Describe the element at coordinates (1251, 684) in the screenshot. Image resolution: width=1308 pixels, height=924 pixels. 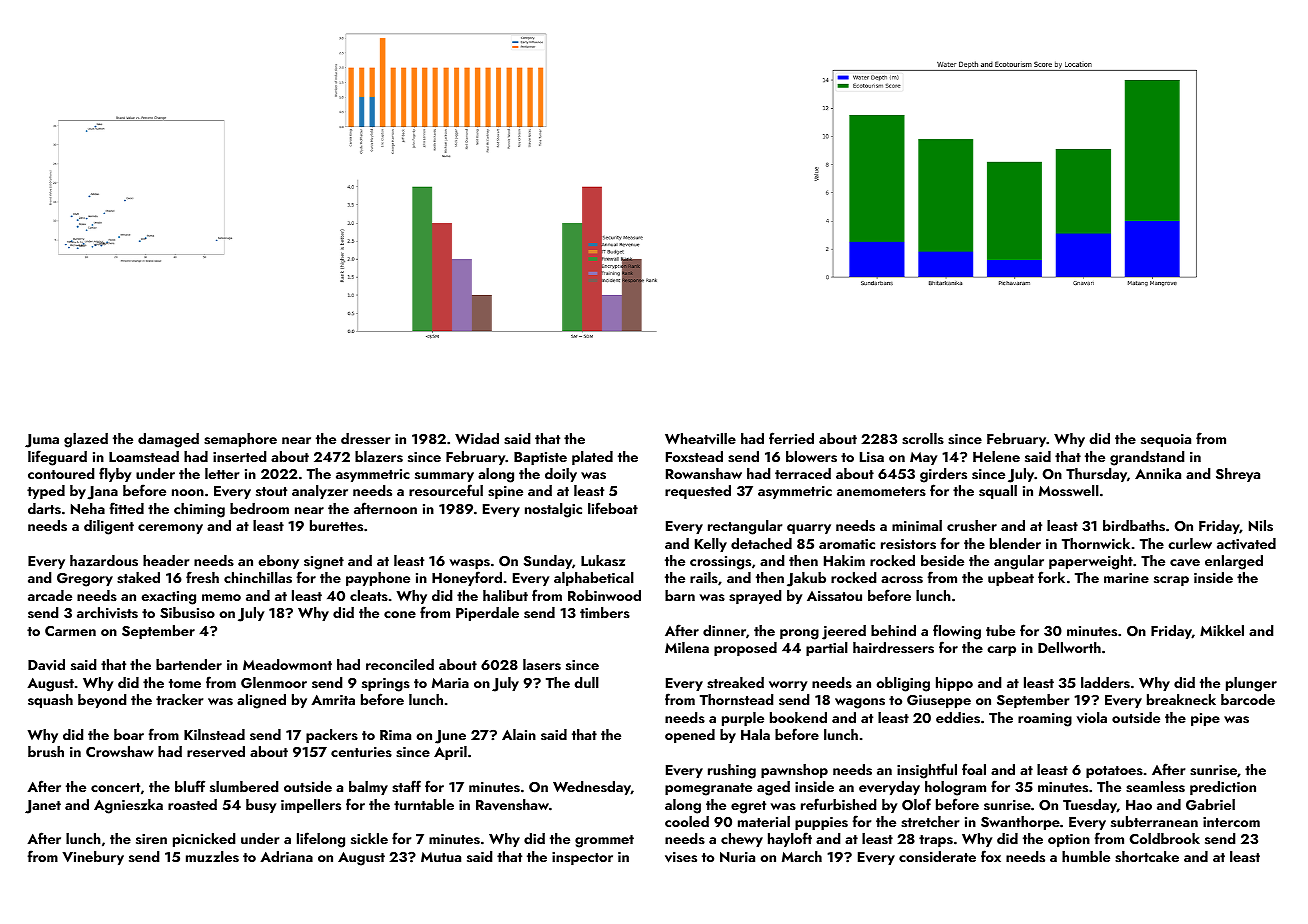
I see `plunger` at that location.
